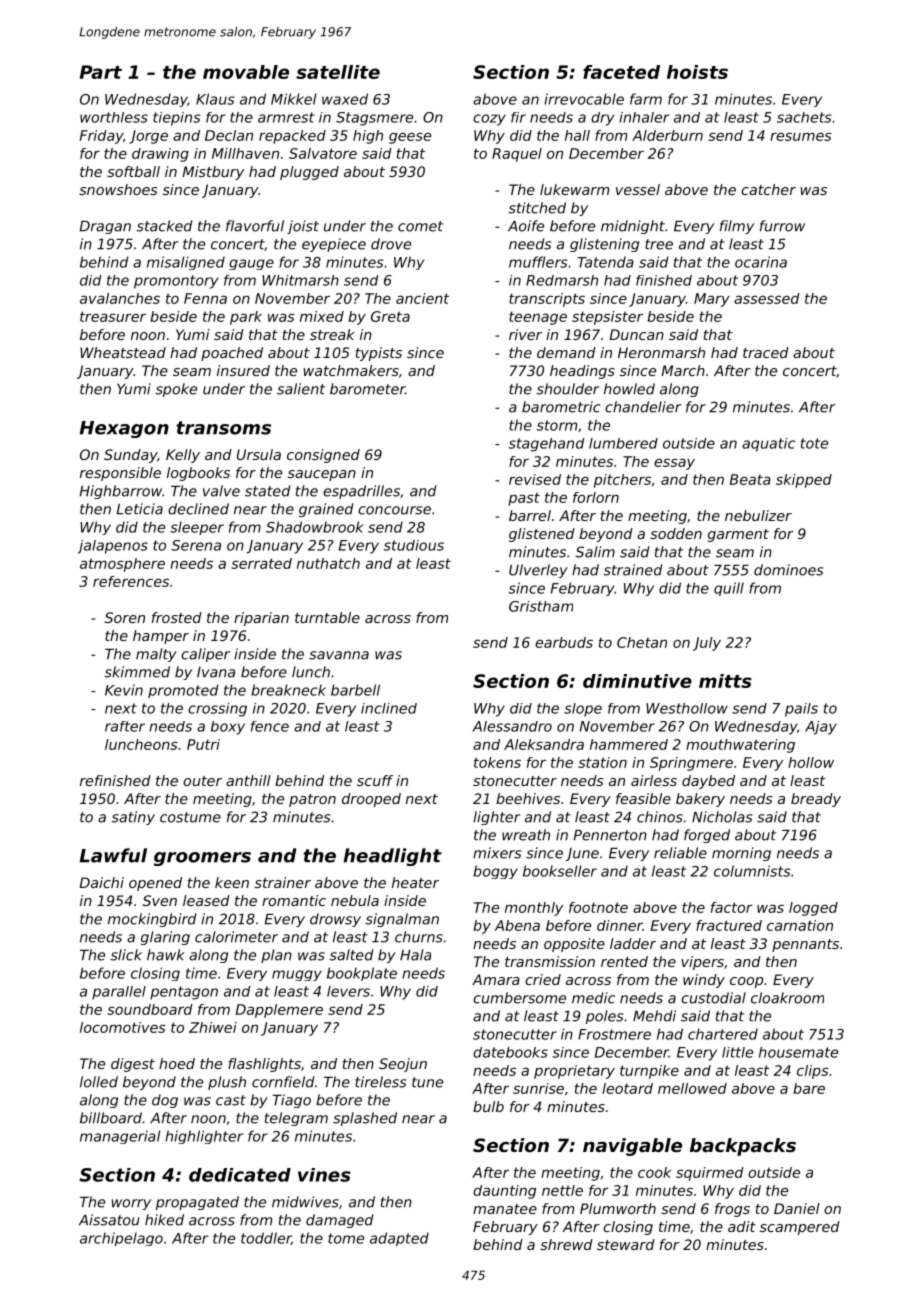 Image resolution: width=924 pixels, height=1308 pixels. I want to click on snowshoes, so click(118, 189).
